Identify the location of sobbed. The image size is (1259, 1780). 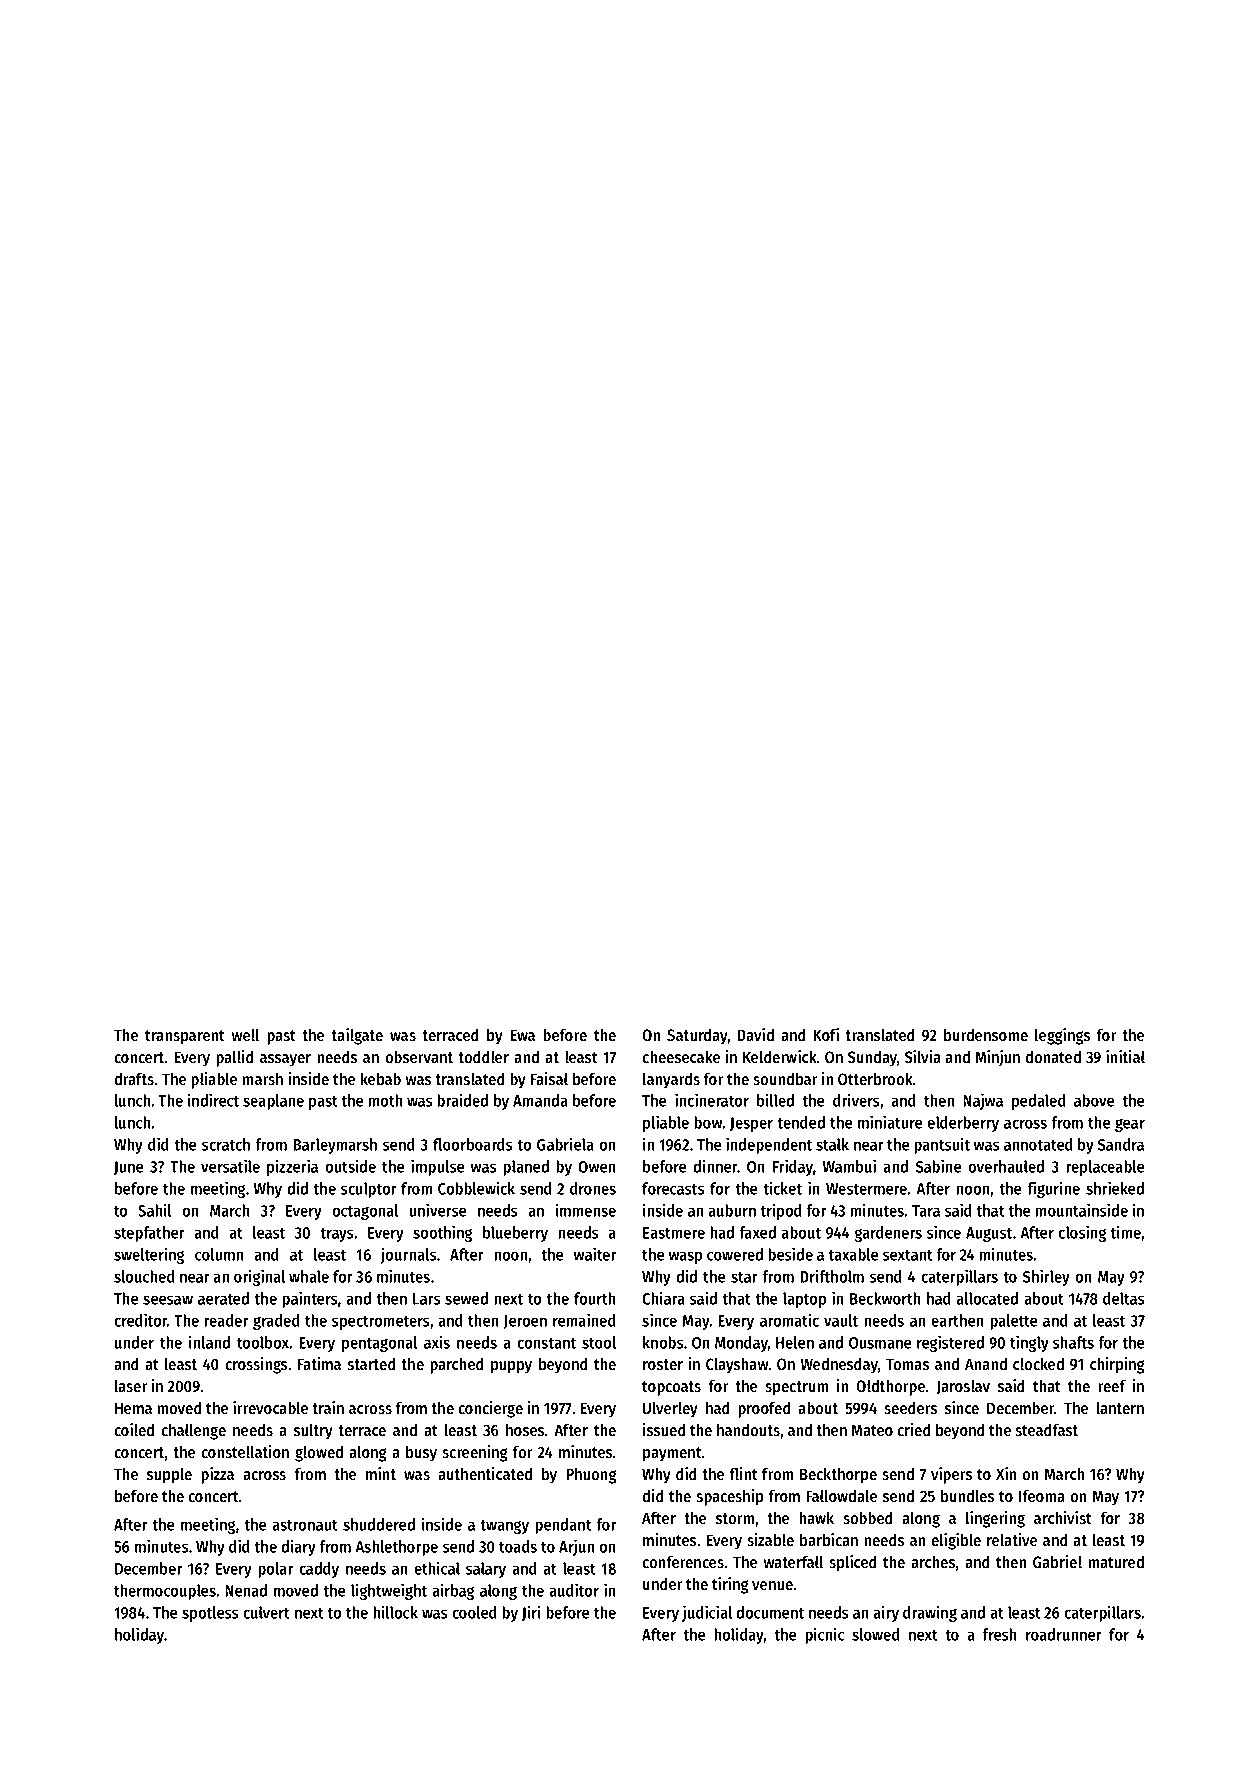
(868, 1518).
